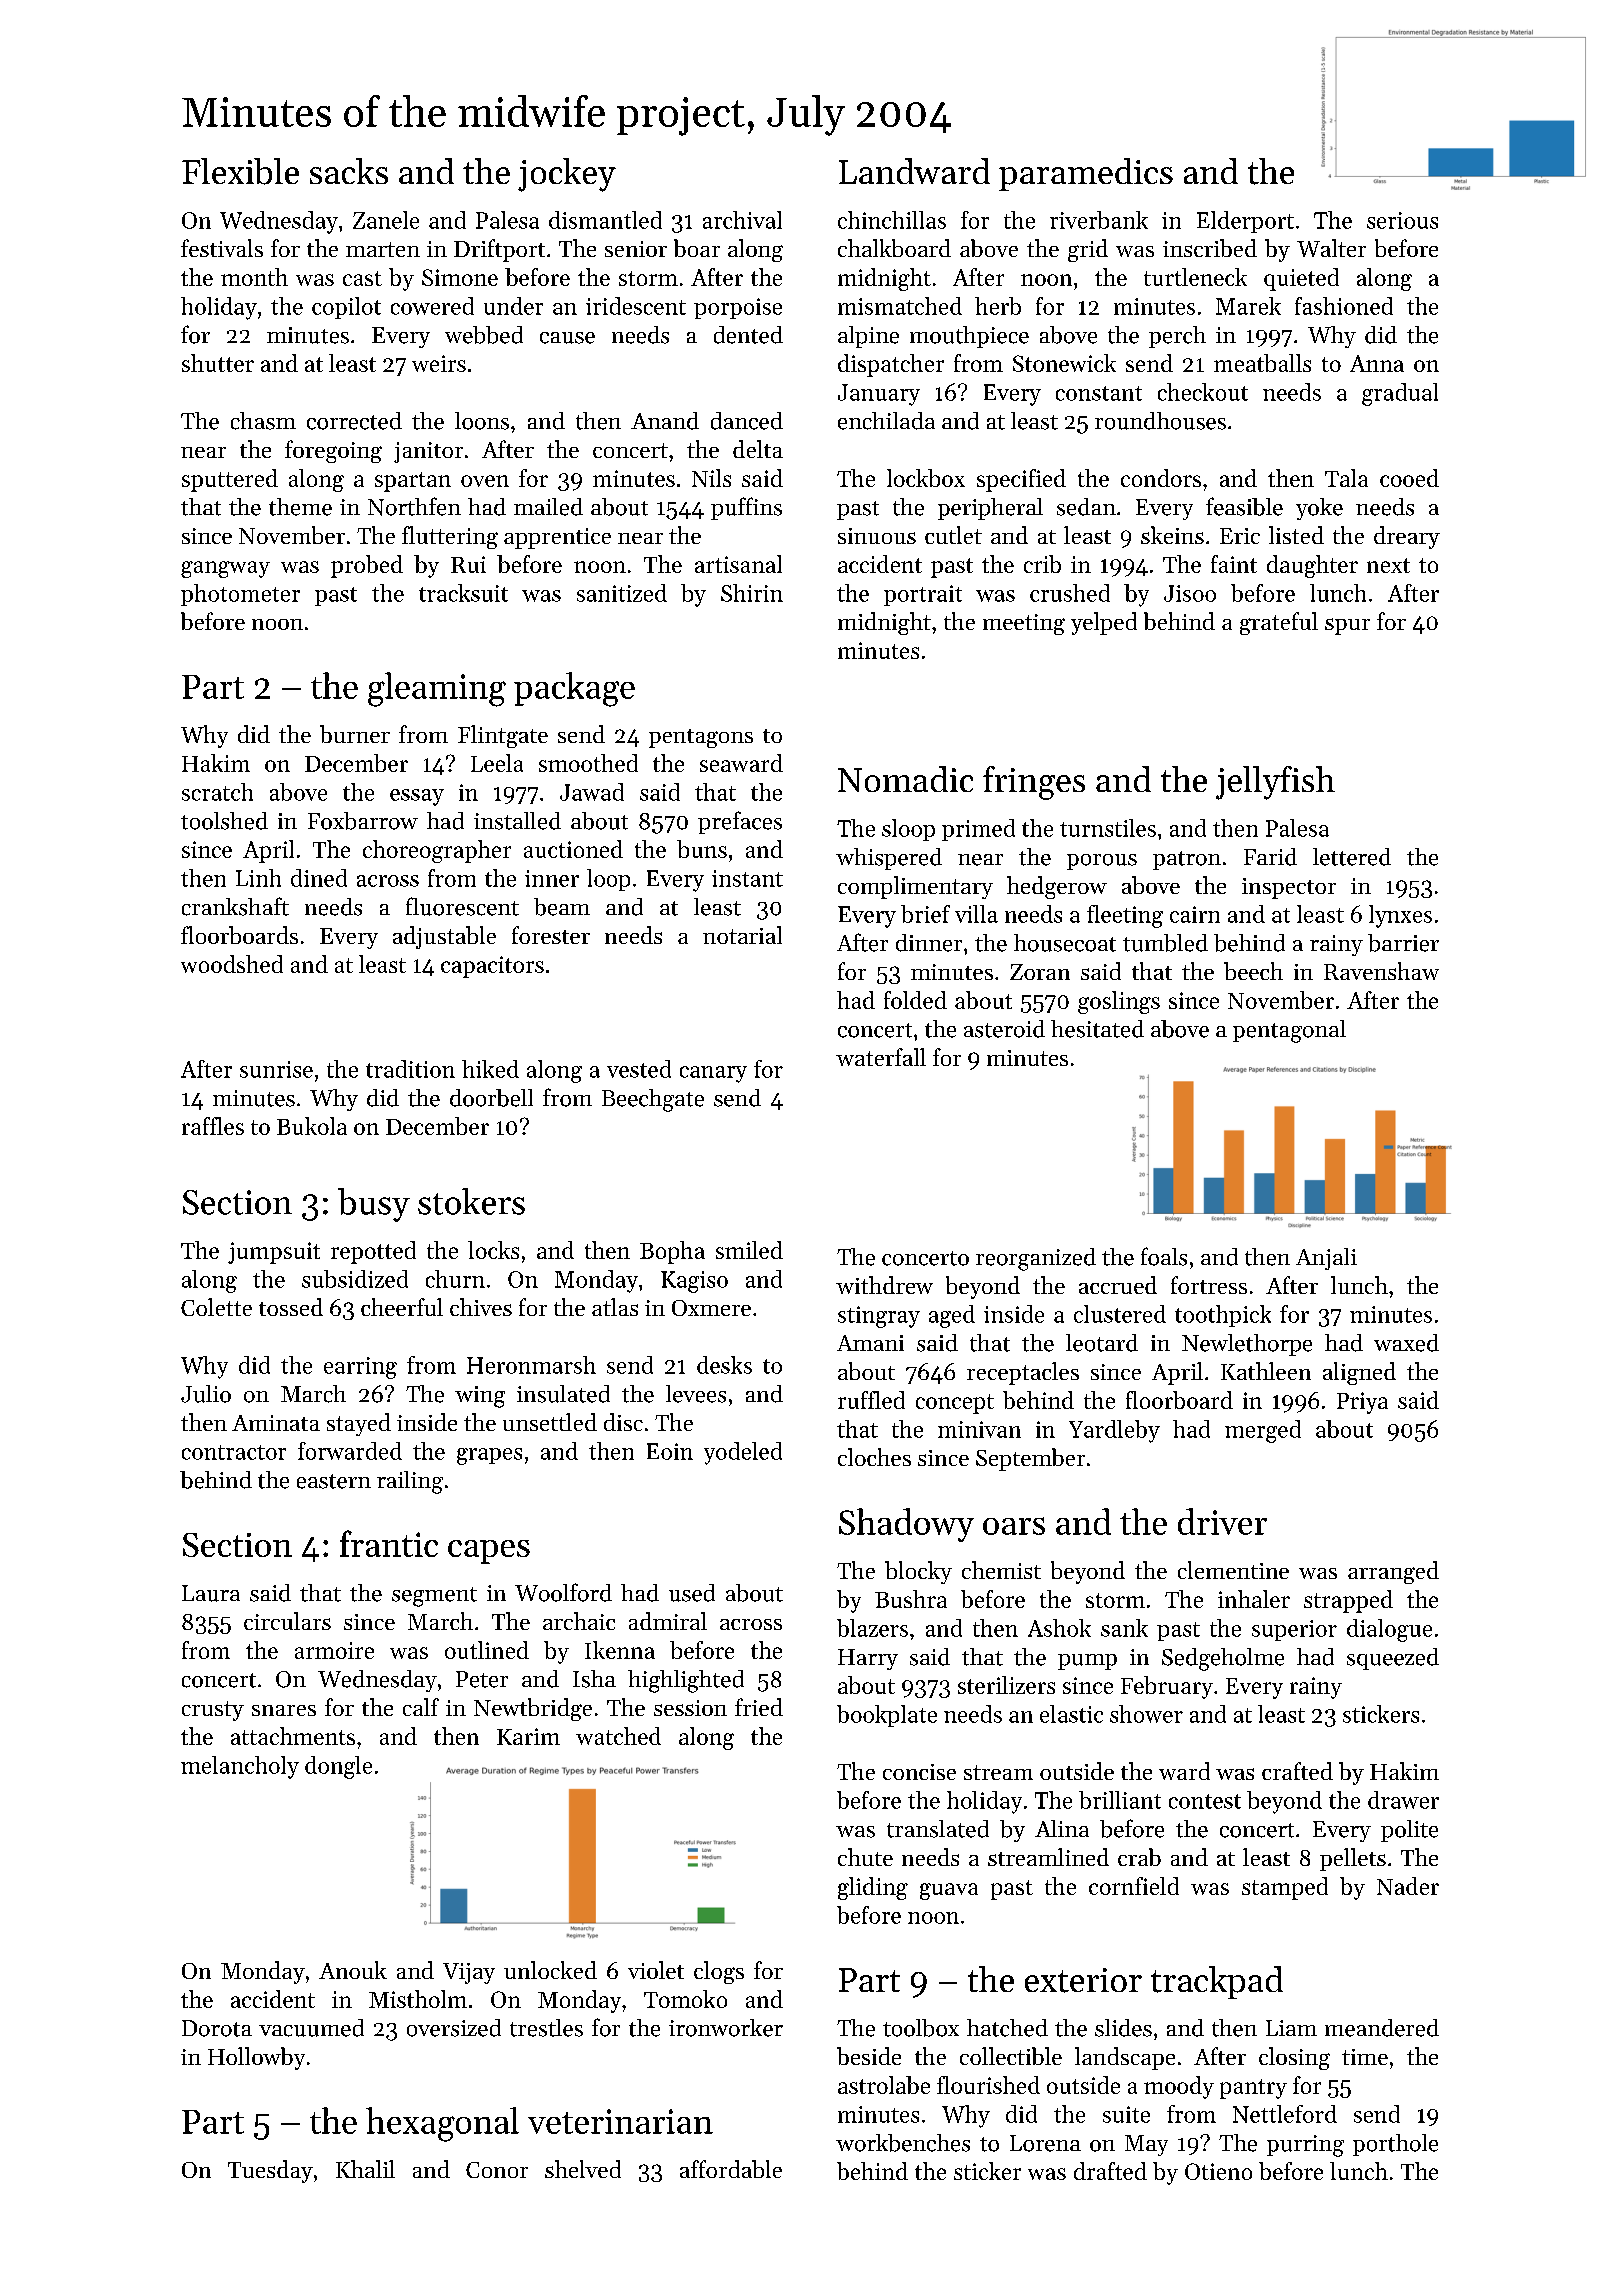  Describe the element at coordinates (213, 1126) in the document. I see `raffles` at that location.
